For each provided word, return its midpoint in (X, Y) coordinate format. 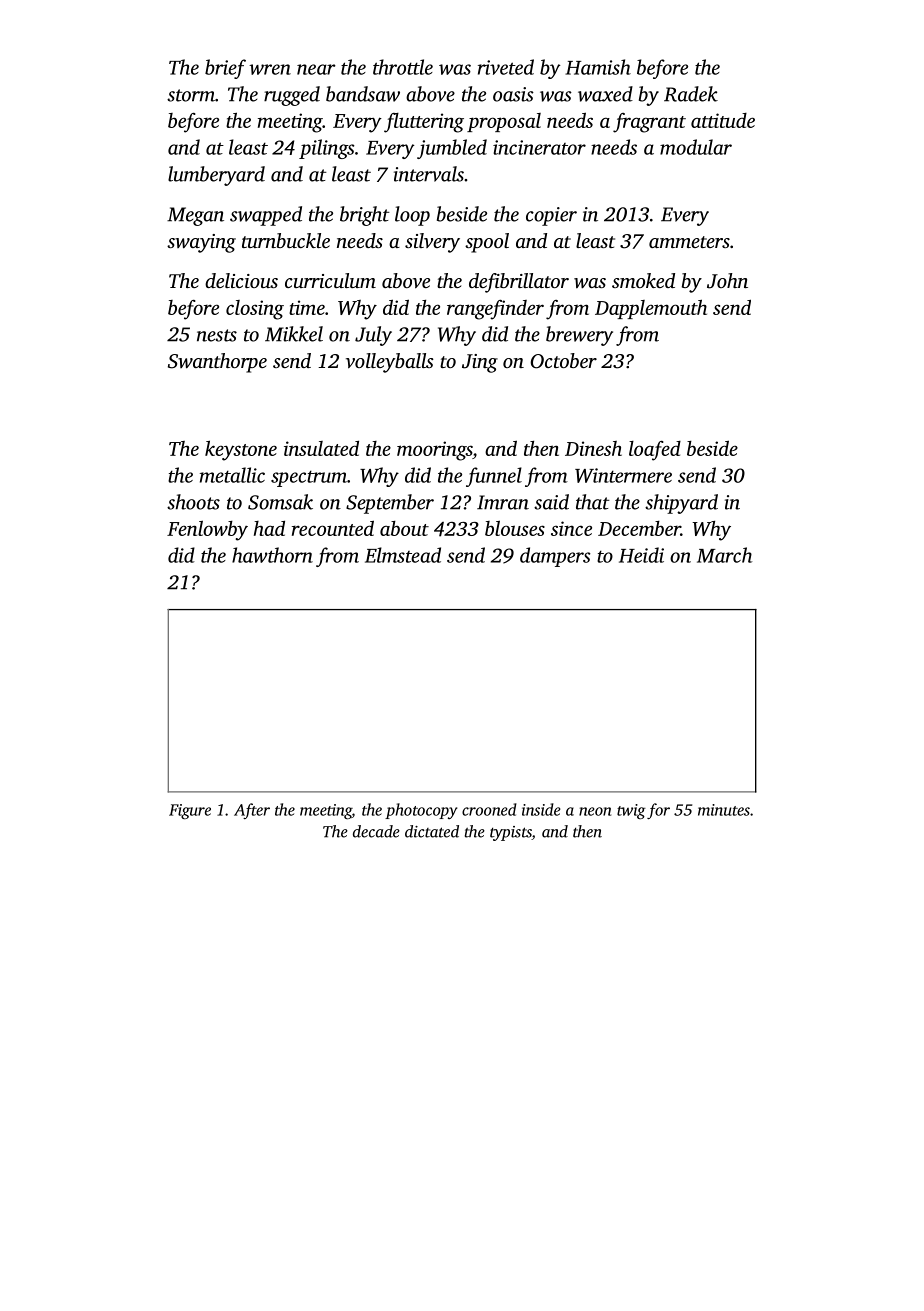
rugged (292, 96)
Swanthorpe (217, 363)
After (252, 811)
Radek (691, 94)
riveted (506, 67)
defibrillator (519, 283)
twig (631, 811)
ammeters (689, 242)
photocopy (421, 811)
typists (511, 833)
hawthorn (272, 555)
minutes (724, 810)
